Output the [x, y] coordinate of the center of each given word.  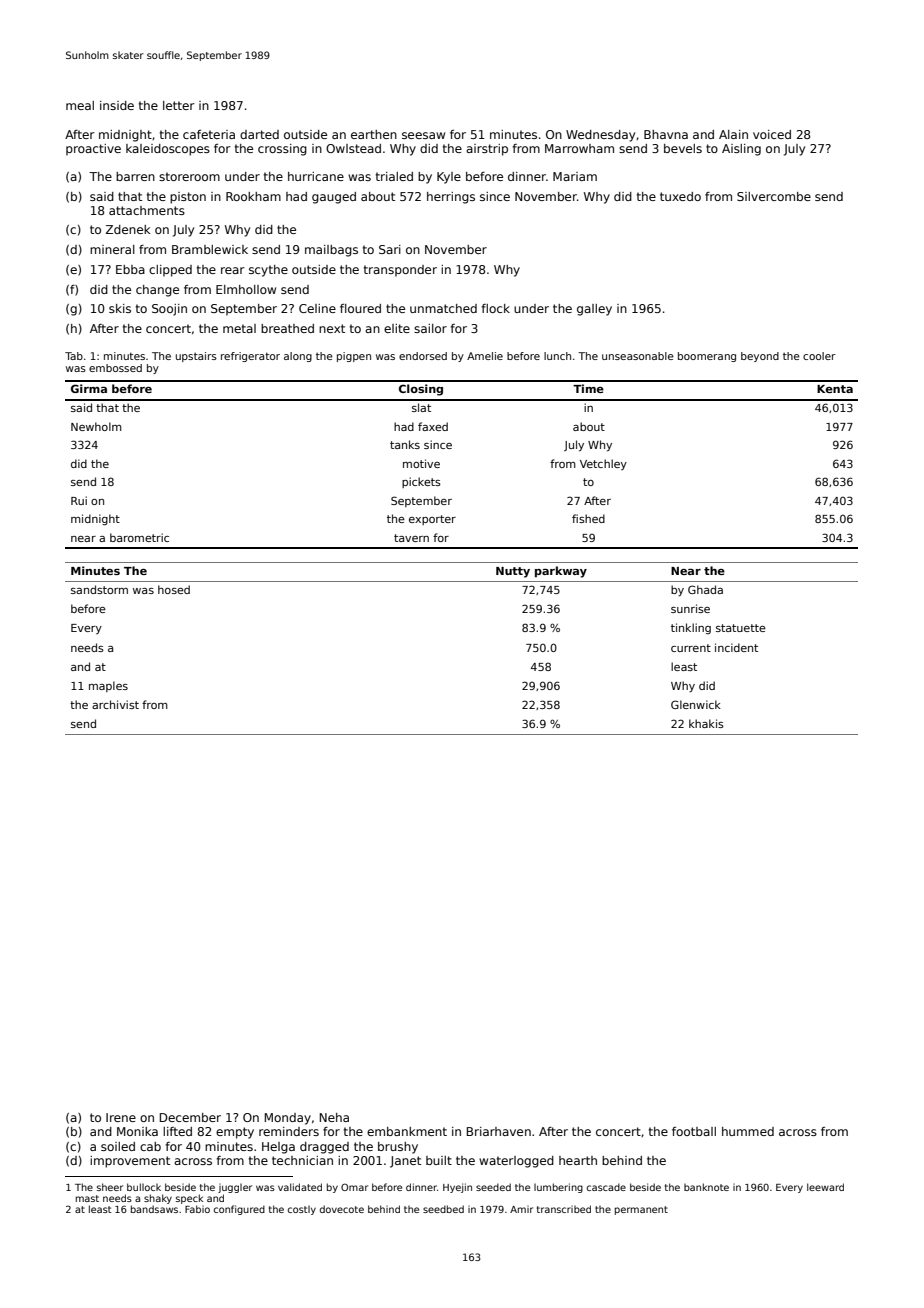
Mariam [575, 176]
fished [588, 518]
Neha [334, 1117]
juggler [235, 1188]
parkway [561, 572]
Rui [79, 500]
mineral [112, 249]
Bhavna [666, 134]
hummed [748, 1131]
